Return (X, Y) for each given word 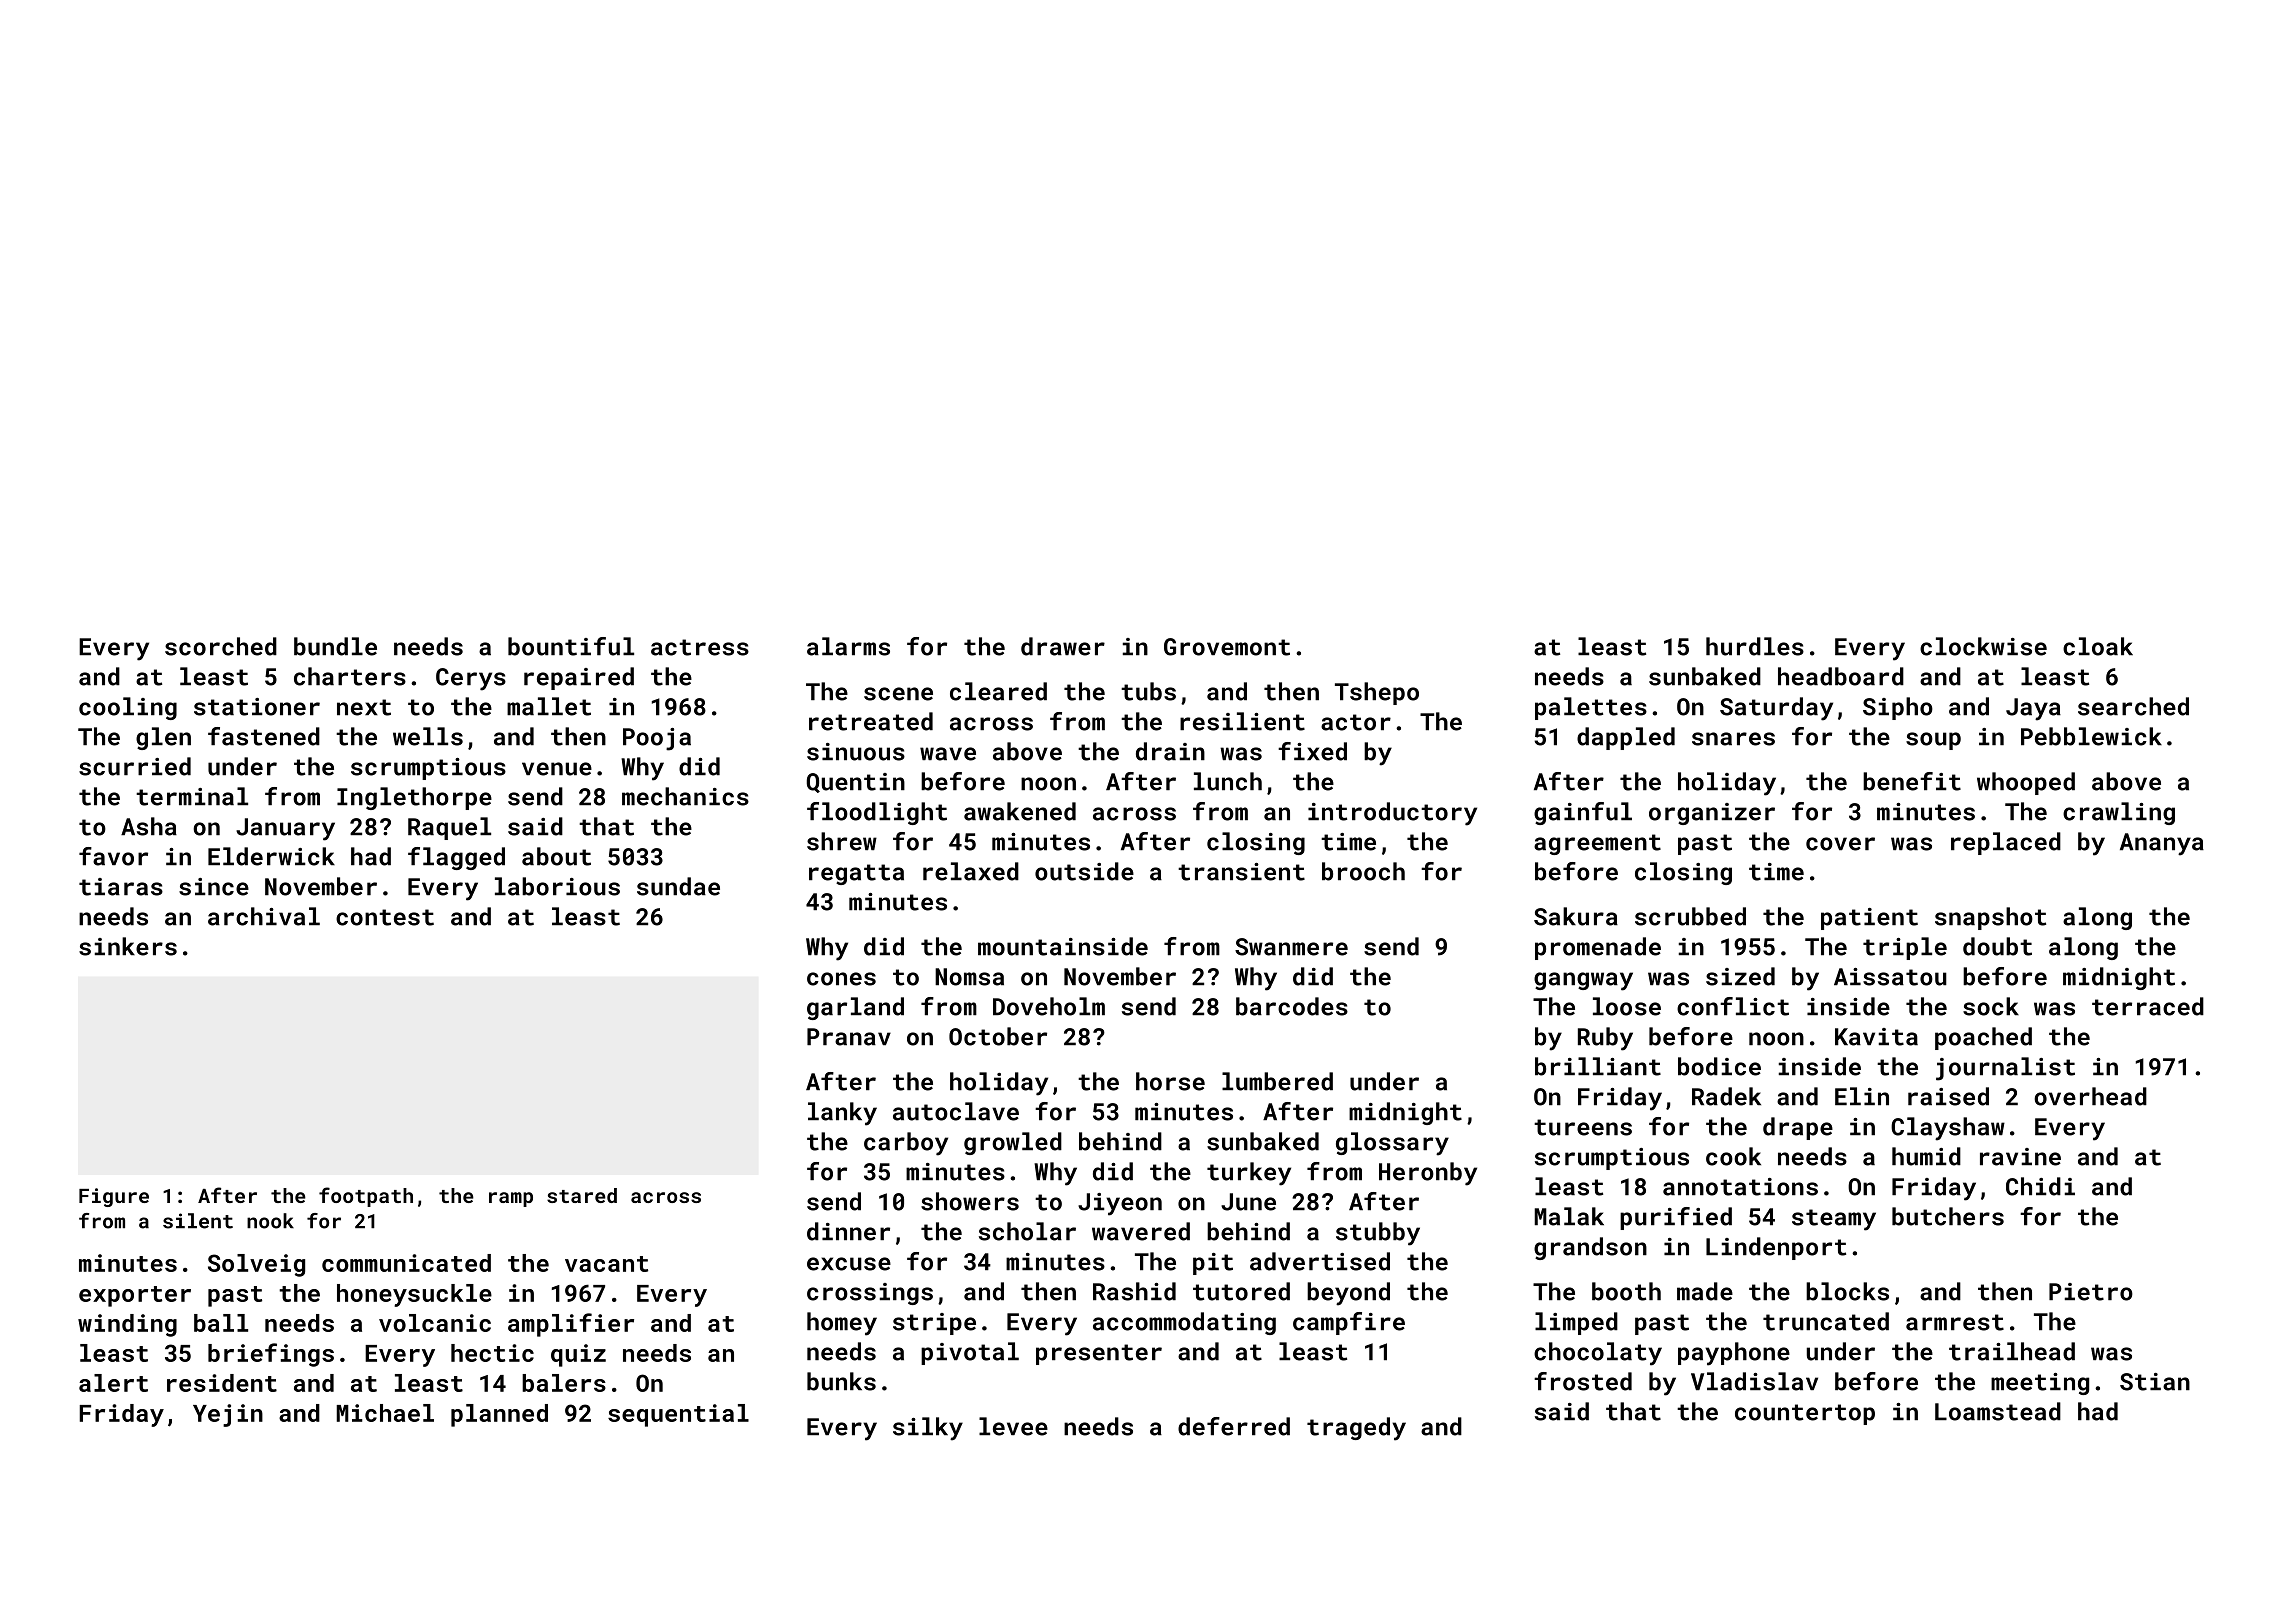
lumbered (1277, 1081)
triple (1905, 948)
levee (1013, 1426)
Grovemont (1227, 647)
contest (385, 917)
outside (1084, 871)
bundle (335, 646)
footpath (366, 1197)
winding (127, 1325)
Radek (1726, 1096)
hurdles (1755, 646)
